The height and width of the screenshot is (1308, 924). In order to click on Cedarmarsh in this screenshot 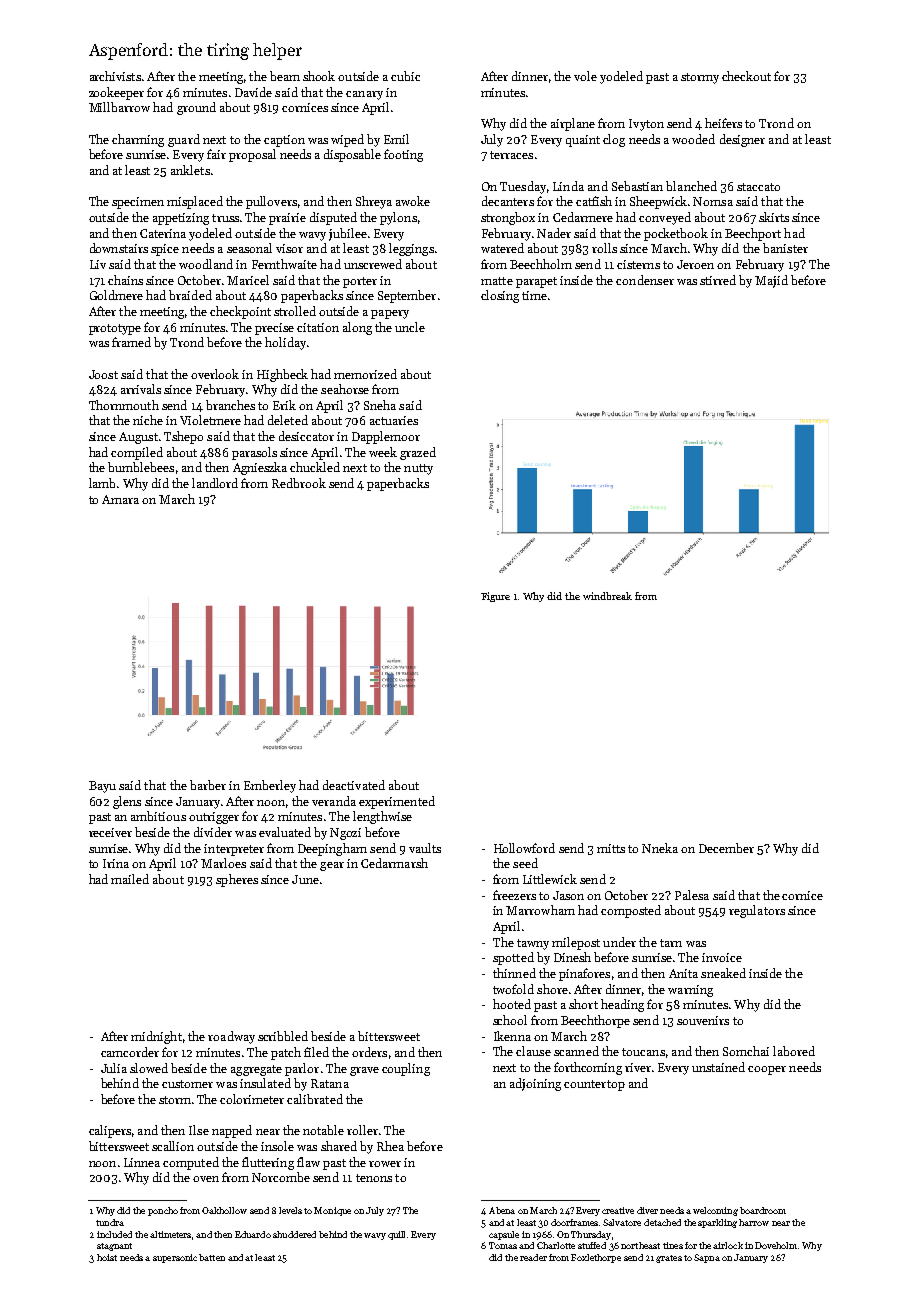, I will do `click(394, 863)`.
